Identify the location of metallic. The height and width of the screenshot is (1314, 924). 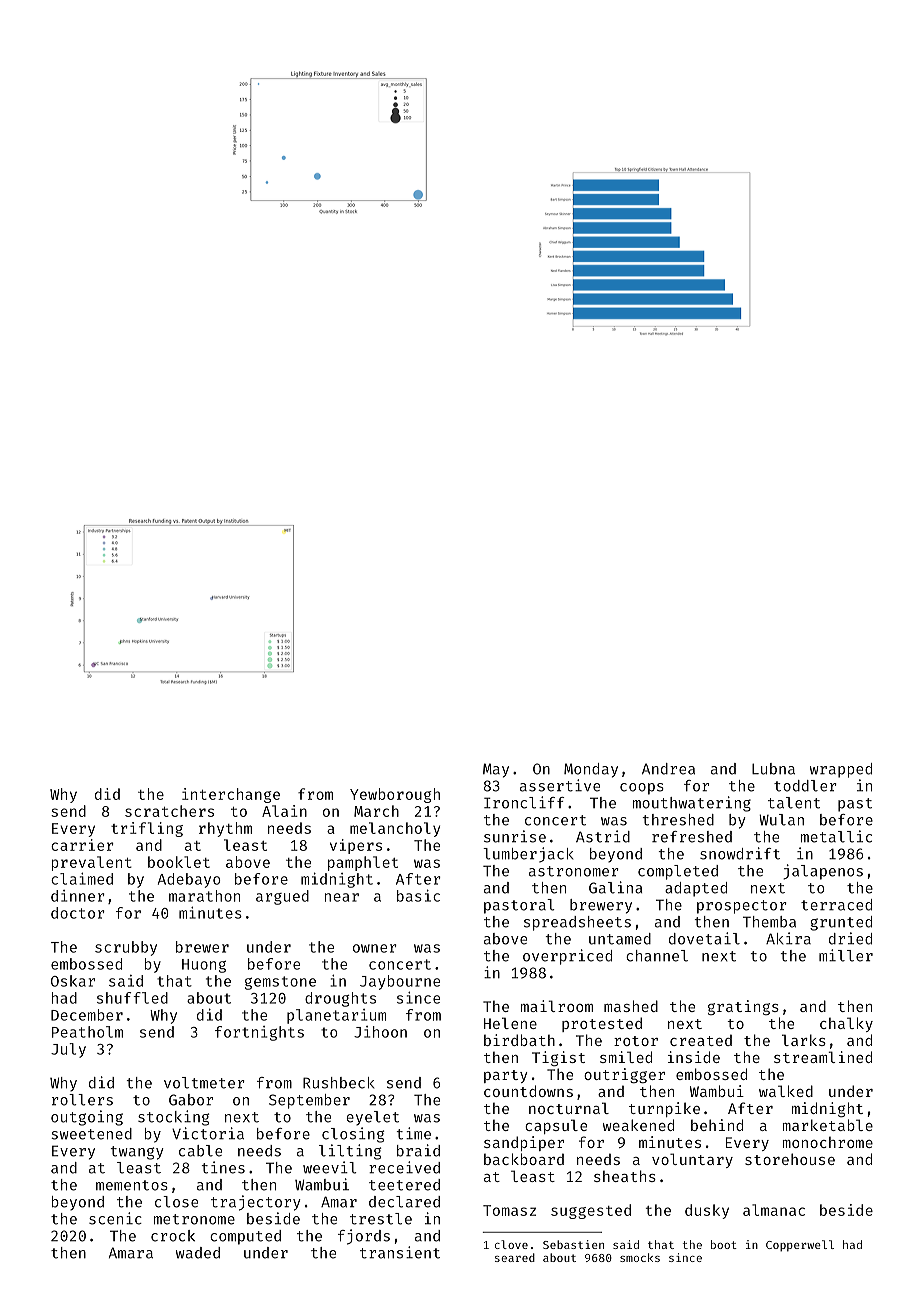
(836, 836).
